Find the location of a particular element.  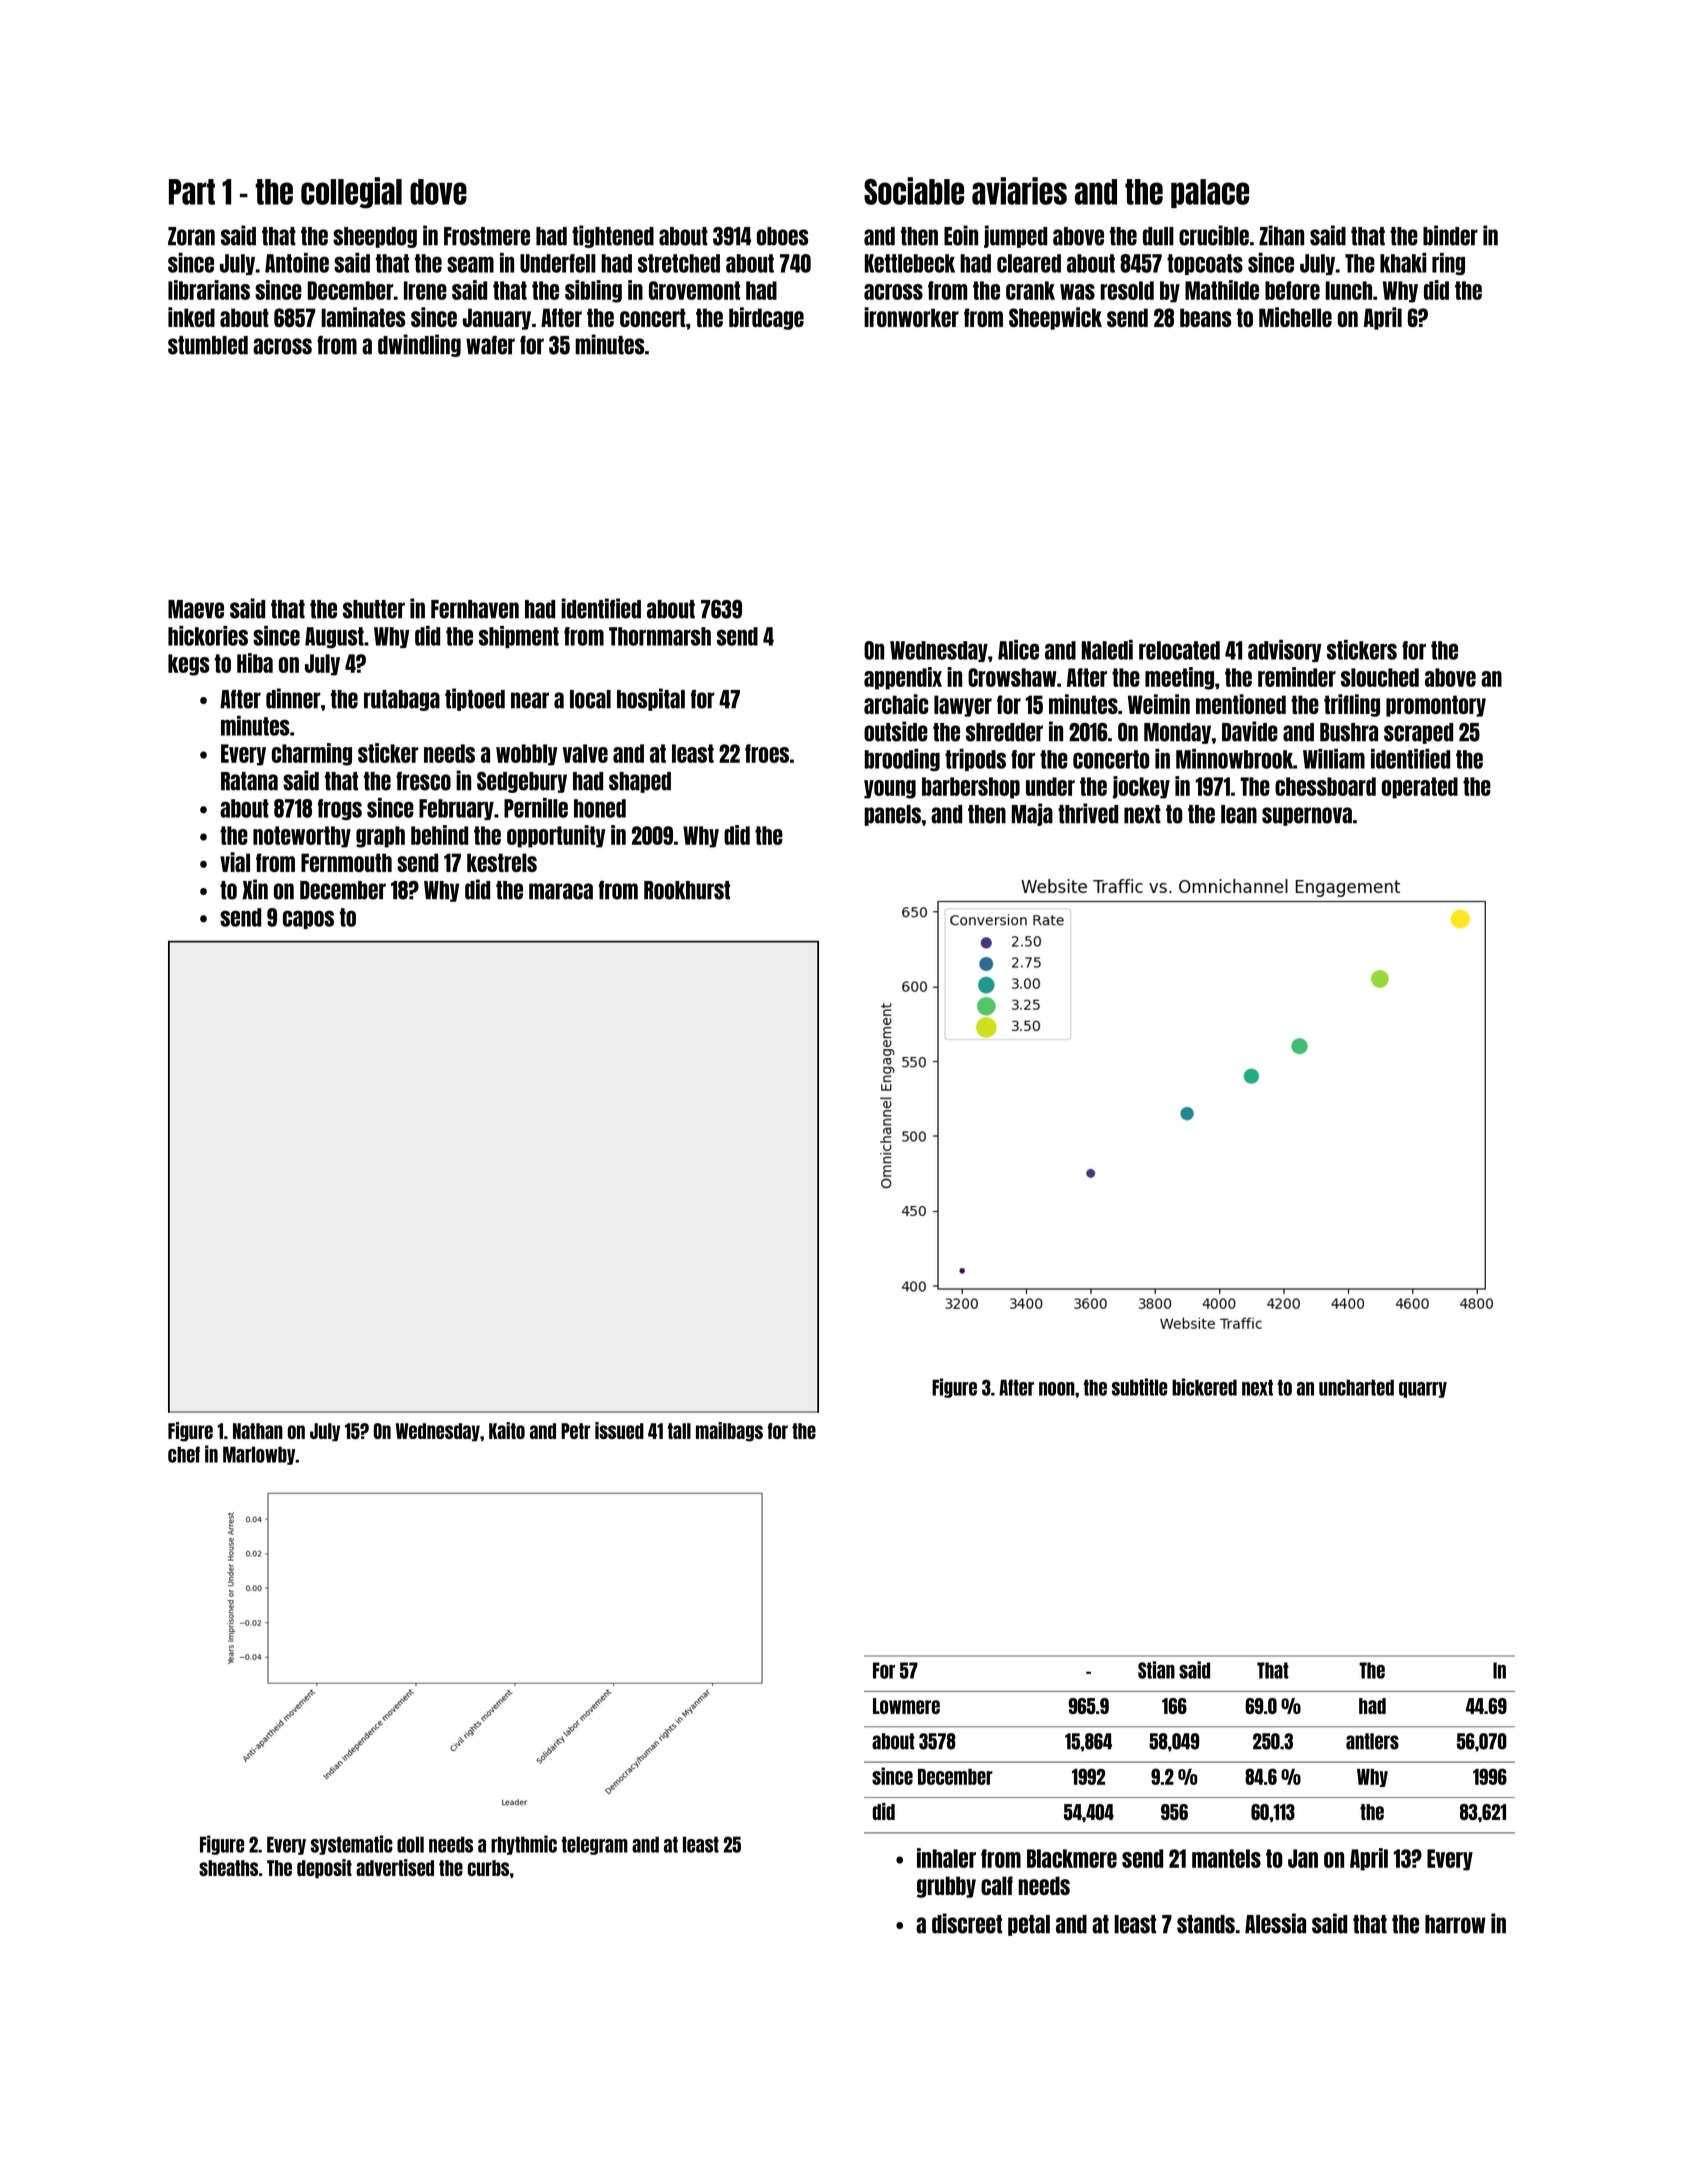

capos is located at coordinates (308, 919).
